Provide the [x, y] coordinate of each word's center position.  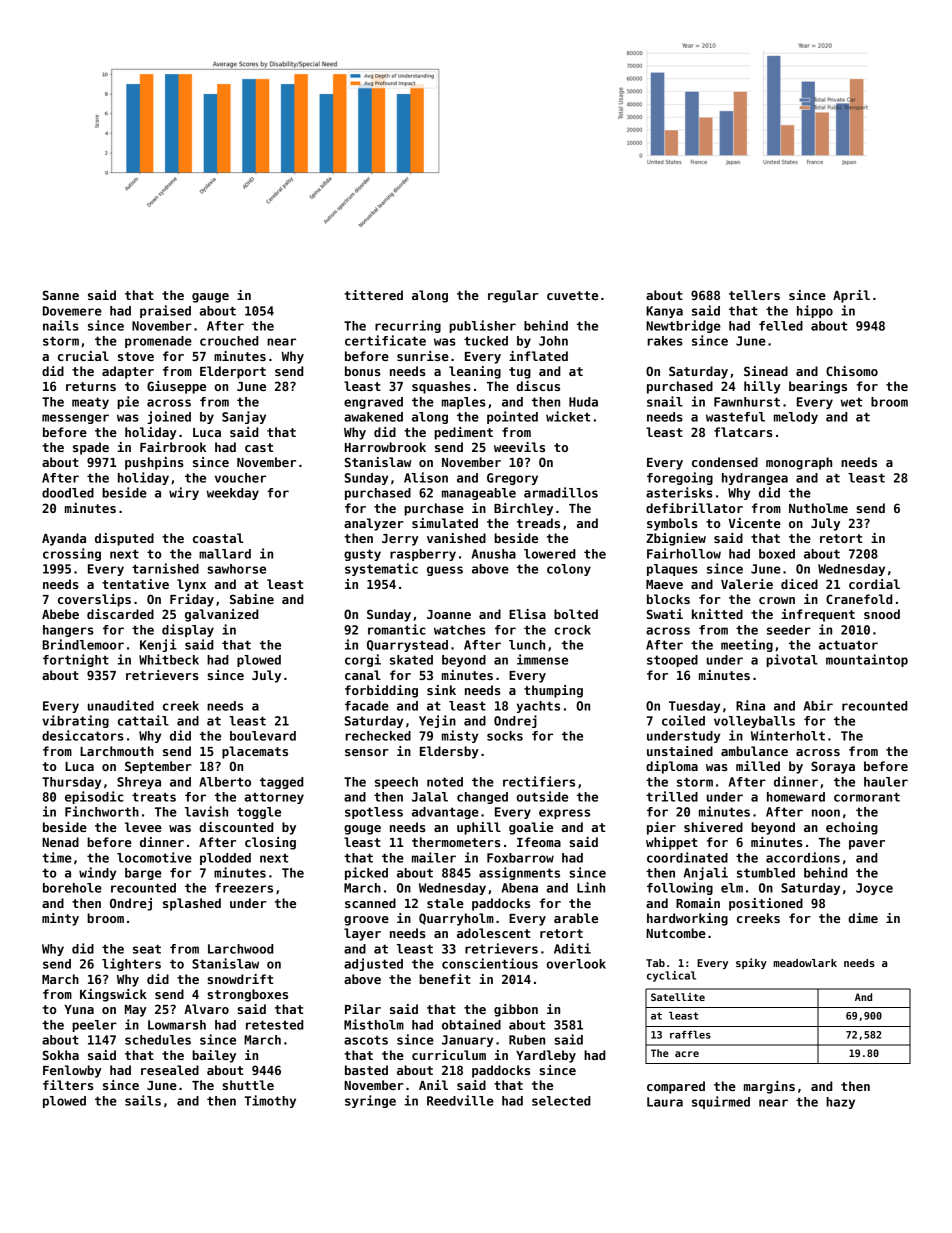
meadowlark [805, 963]
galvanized [222, 615]
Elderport [233, 372]
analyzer [374, 524]
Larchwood [241, 949]
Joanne [449, 614]
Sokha [61, 1055]
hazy [840, 1103]
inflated [538, 356]
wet [851, 402]
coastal [218, 538]
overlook [576, 964]
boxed [777, 554]
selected [561, 1101]
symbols [672, 524]
